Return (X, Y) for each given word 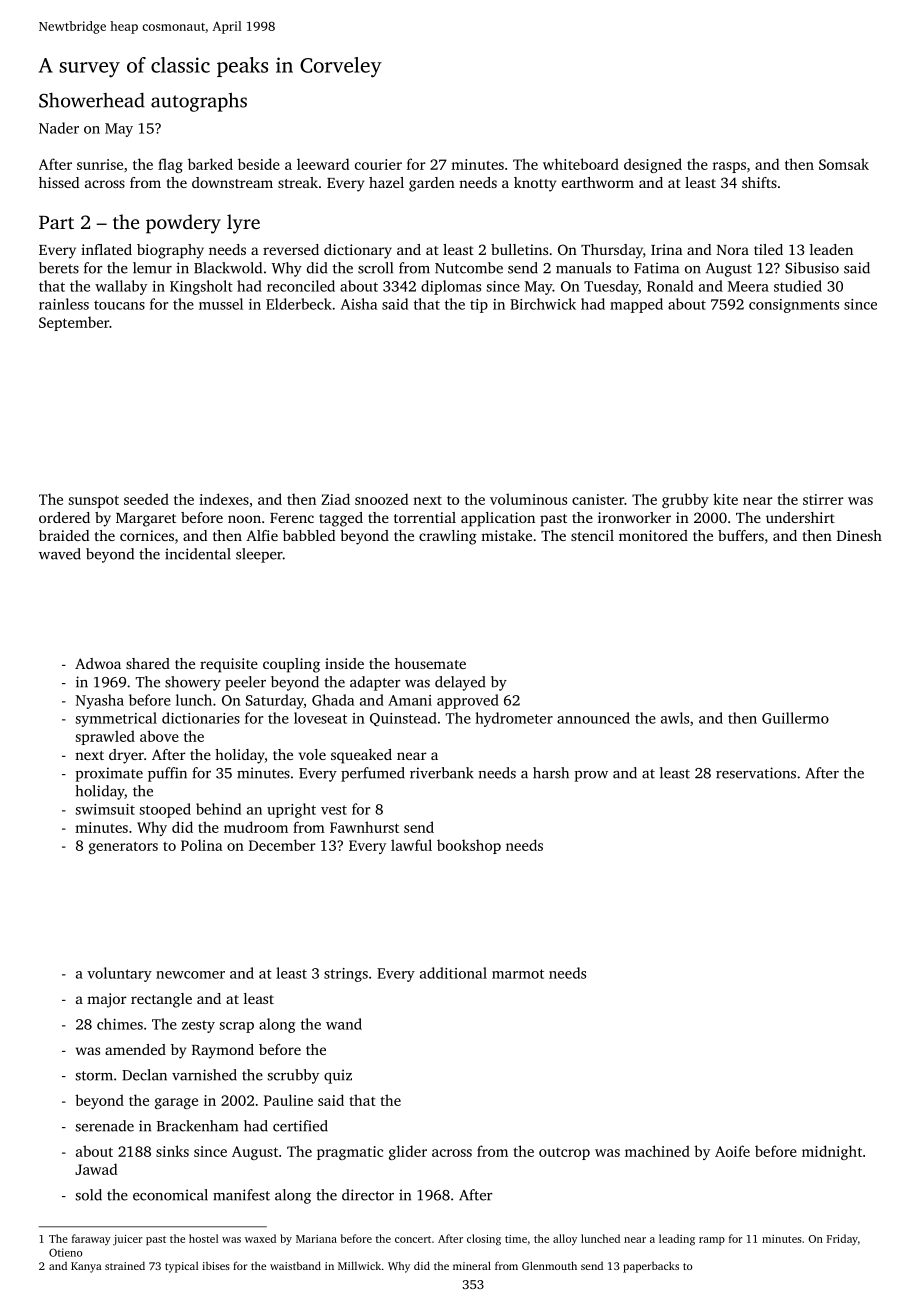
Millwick (359, 1265)
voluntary (119, 974)
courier (378, 164)
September (74, 323)
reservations (756, 773)
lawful (411, 845)
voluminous (528, 499)
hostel (204, 1238)
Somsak (844, 164)
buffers (741, 535)
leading (677, 1240)
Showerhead (92, 100)
